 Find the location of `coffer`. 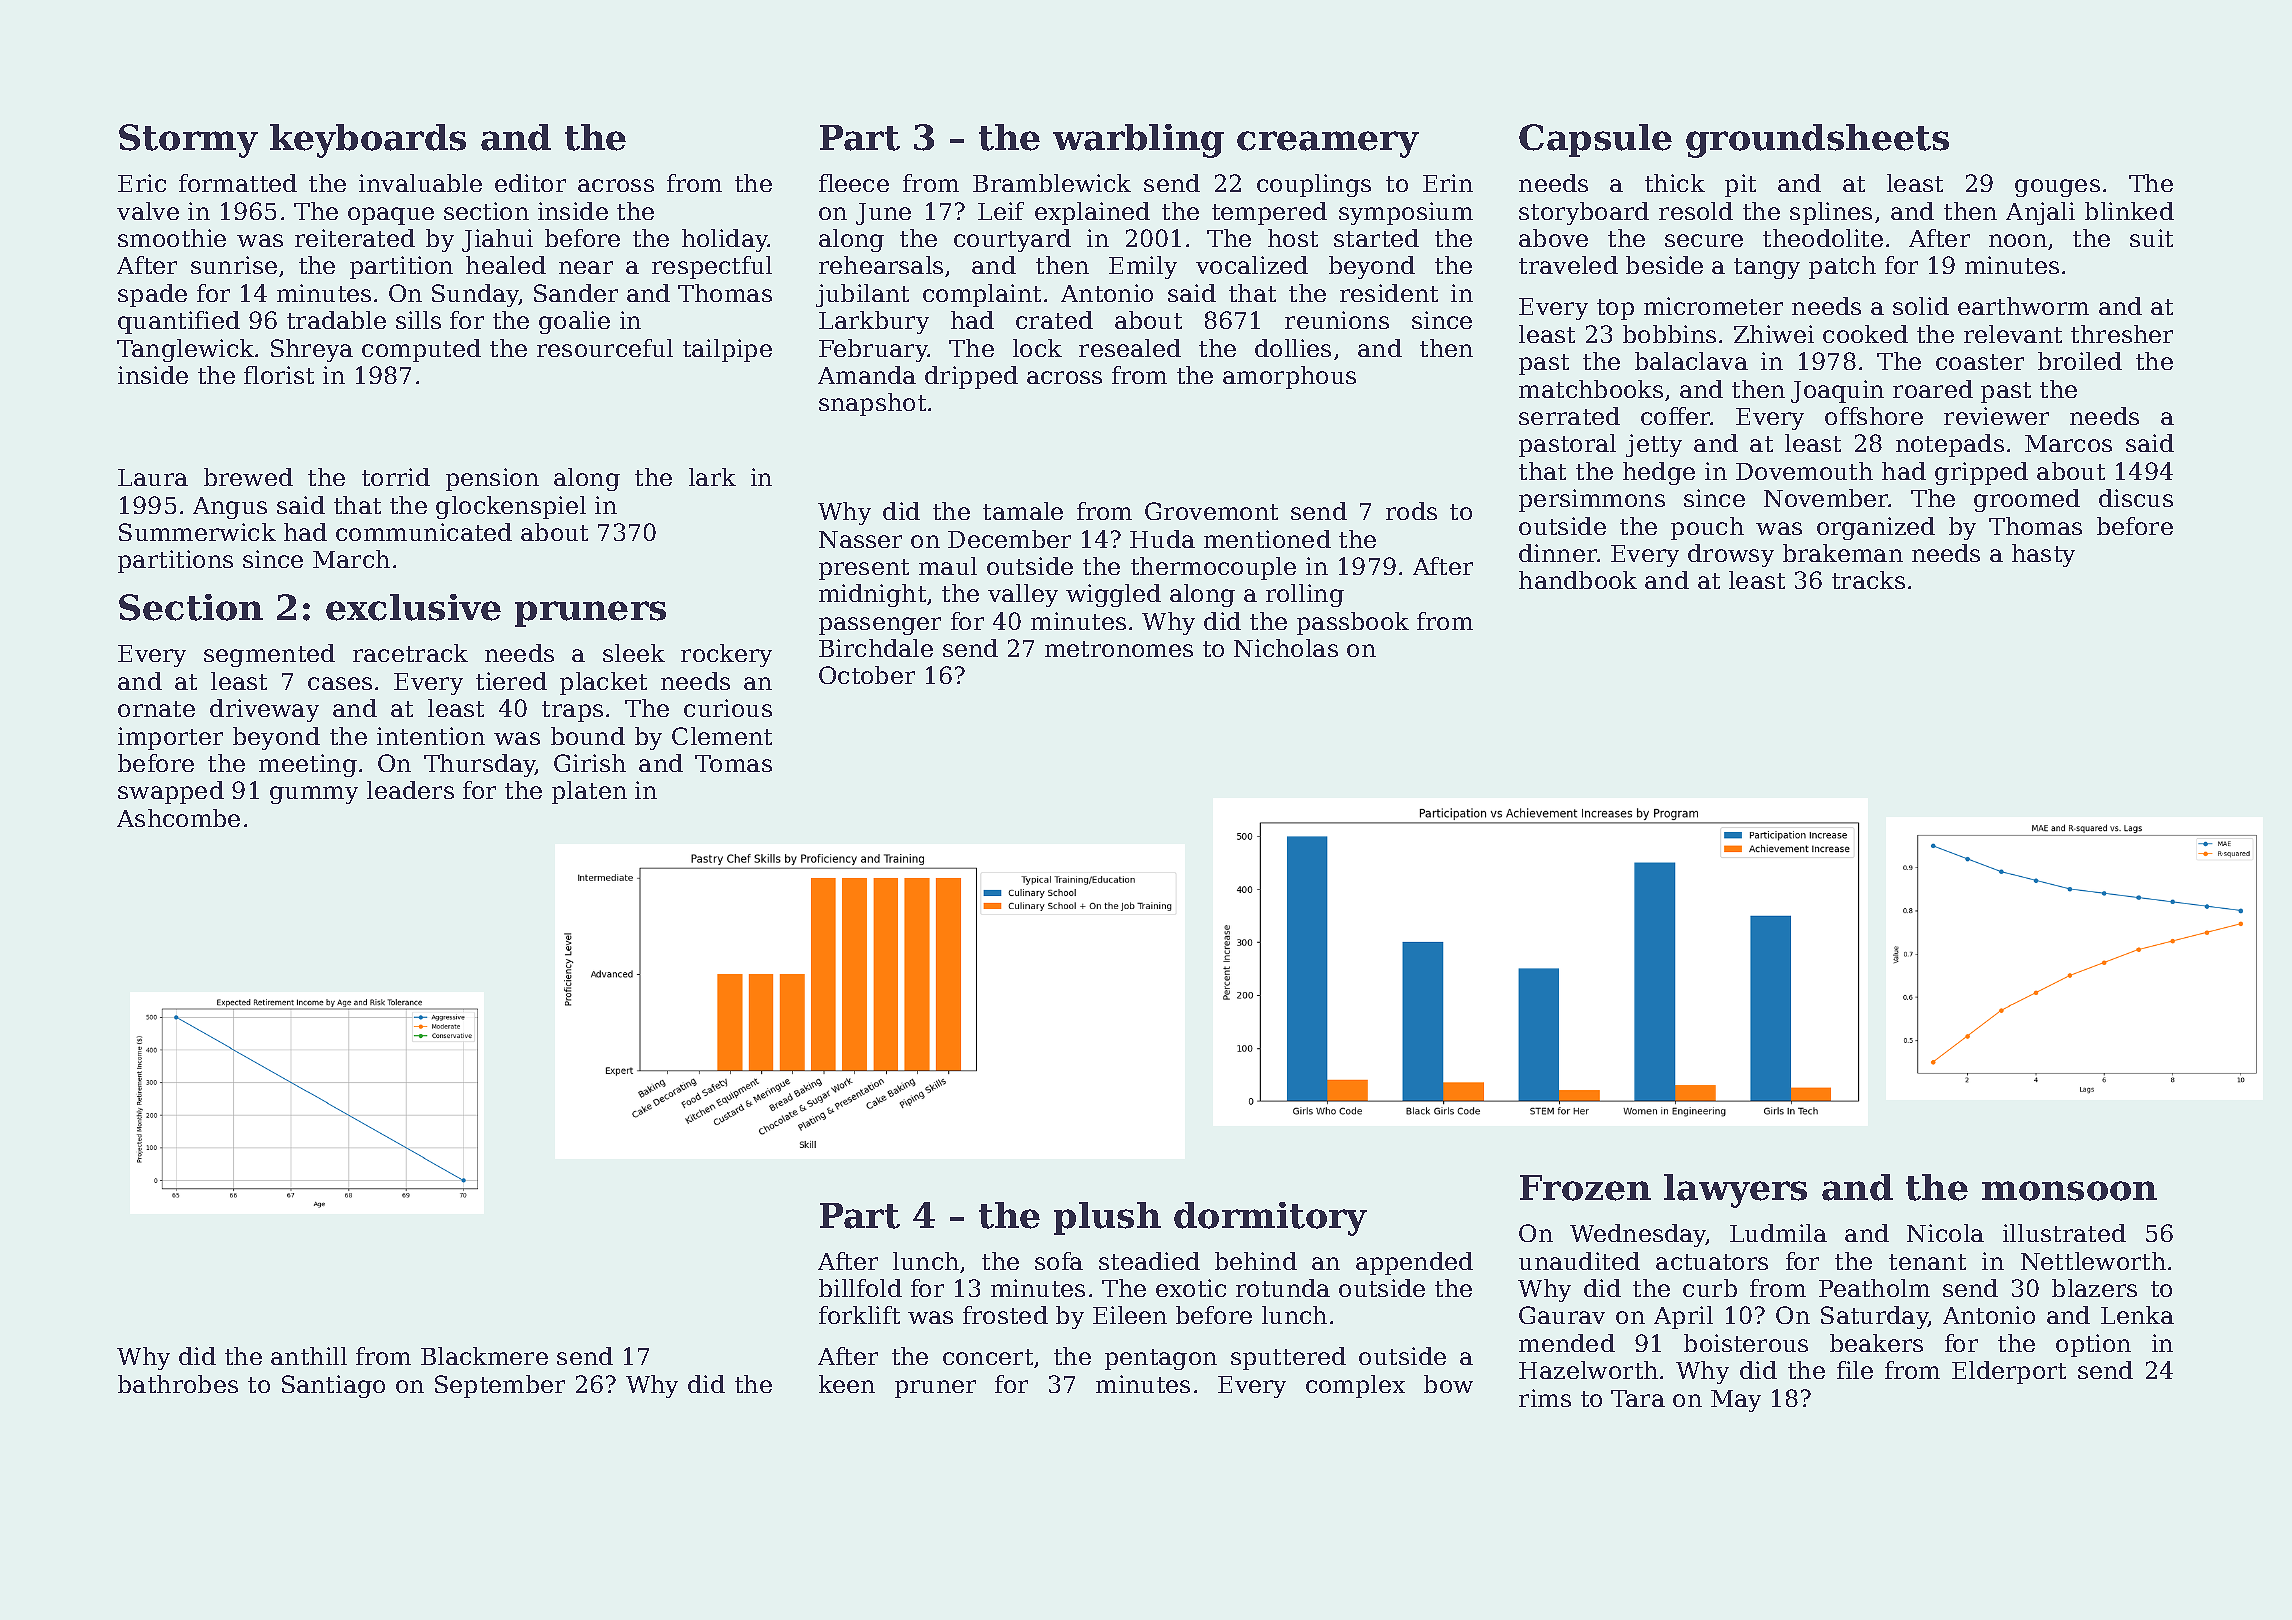

coffer is located at coordinates (1676, 416).
